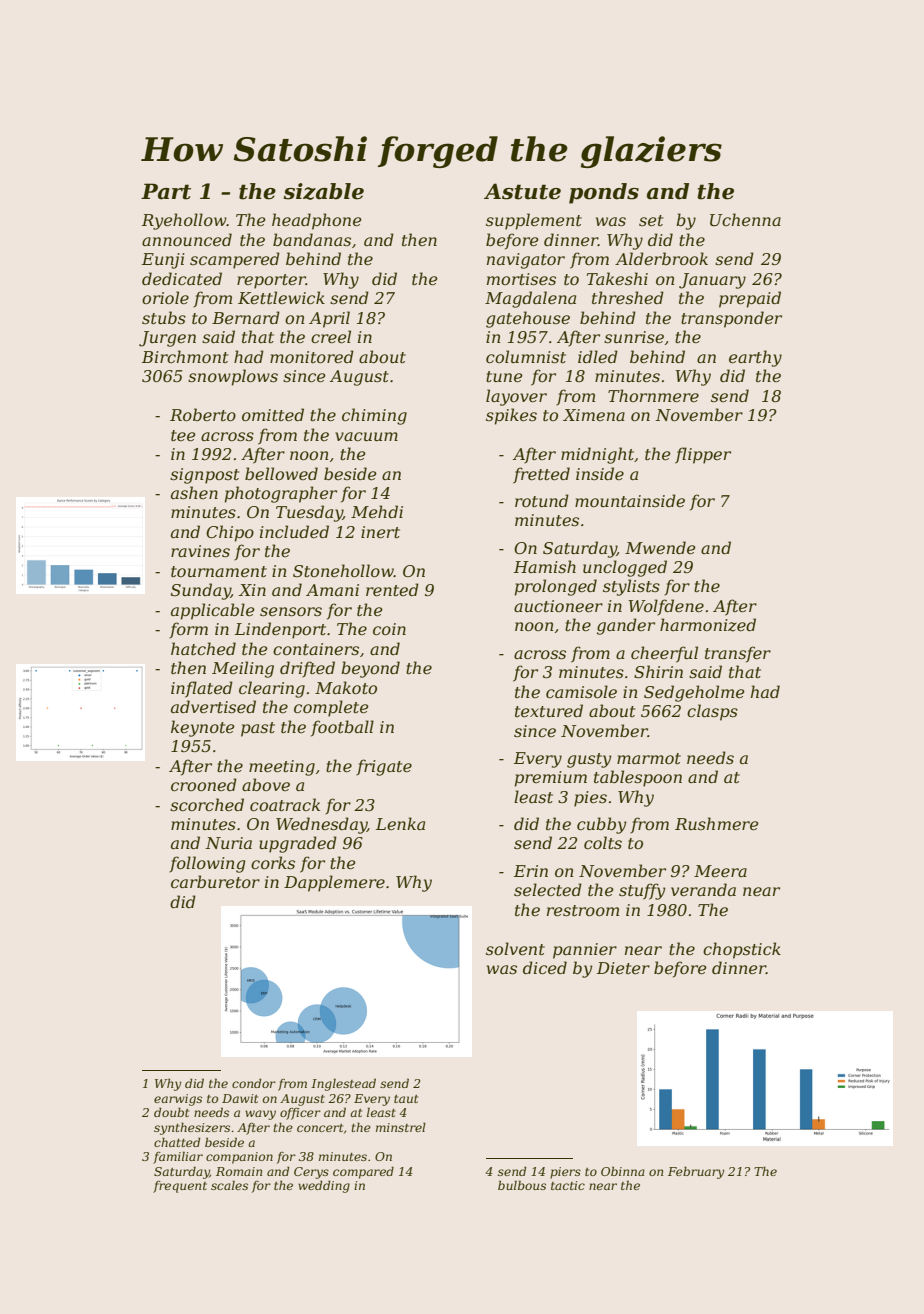 This screenshot has height=1314, width=924. What do you see at coordinates (623, 1171) in the screenshot?
I see `Obinna` at bounding box center [623, 1171].
